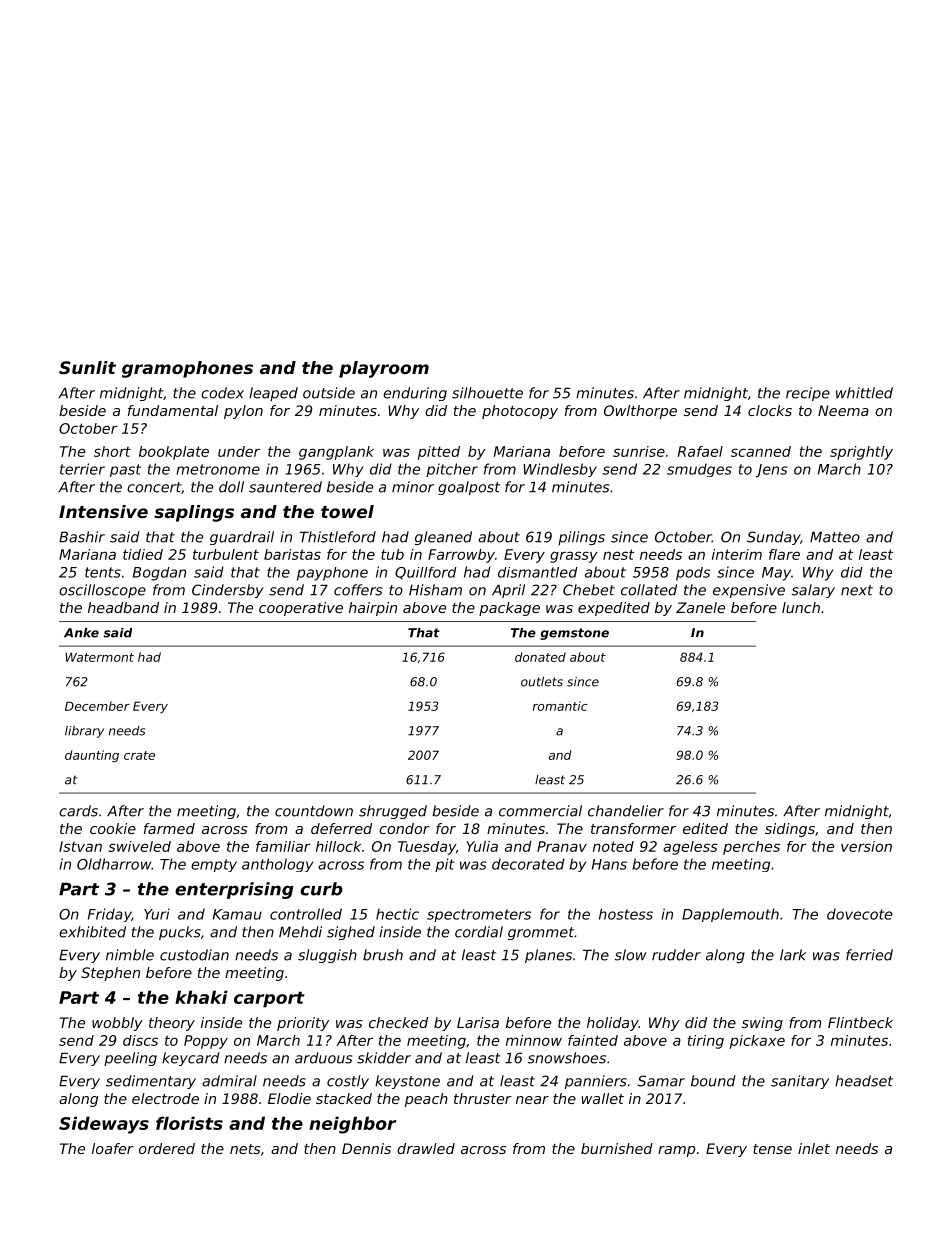 This image has width=952, height=1233. What do you see at coordinates (574, 634) in the image?
I see `gemstone` at bounding box center [574, 634].
